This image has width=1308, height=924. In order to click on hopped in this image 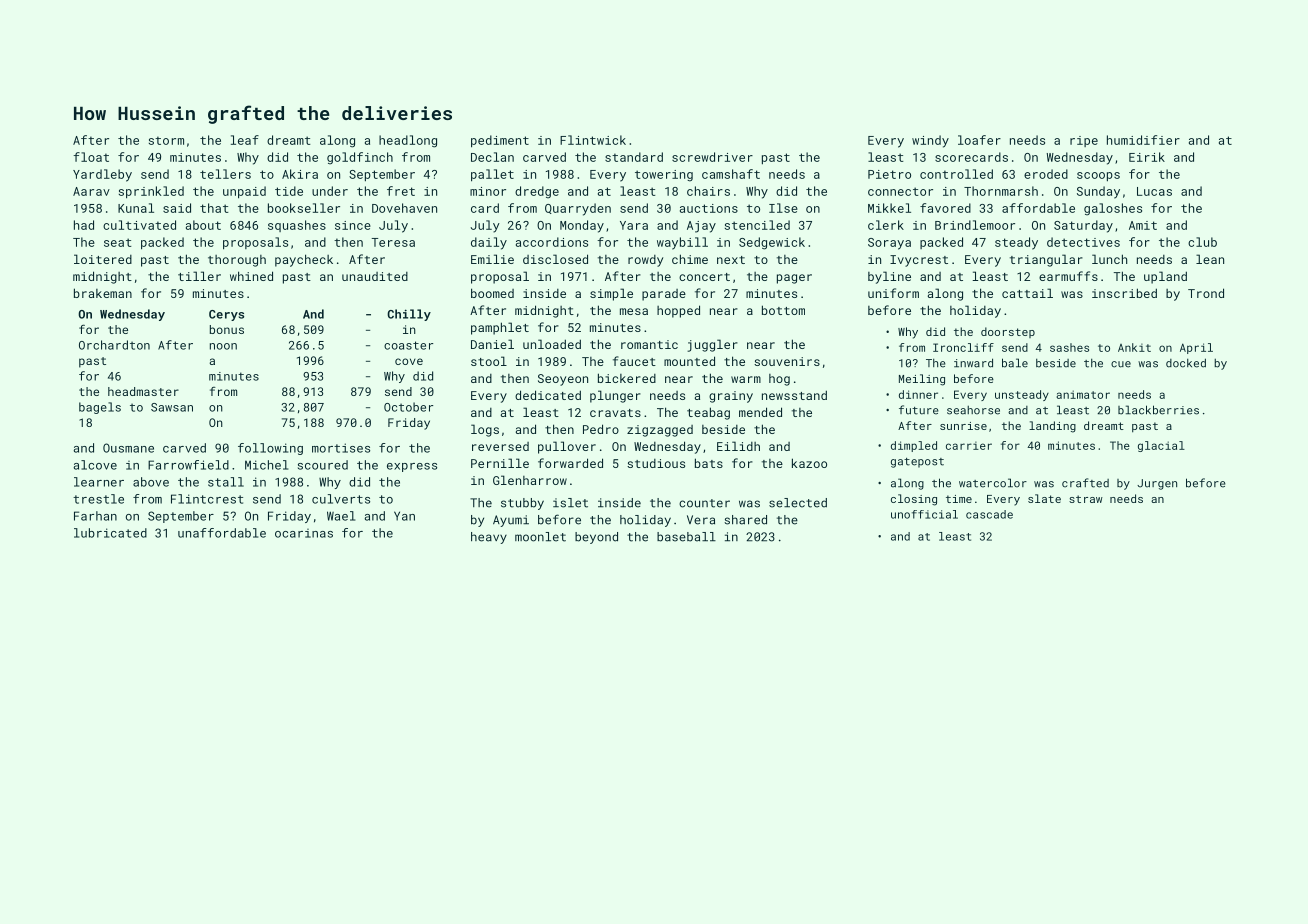, I will do `click(678, 311)`.
